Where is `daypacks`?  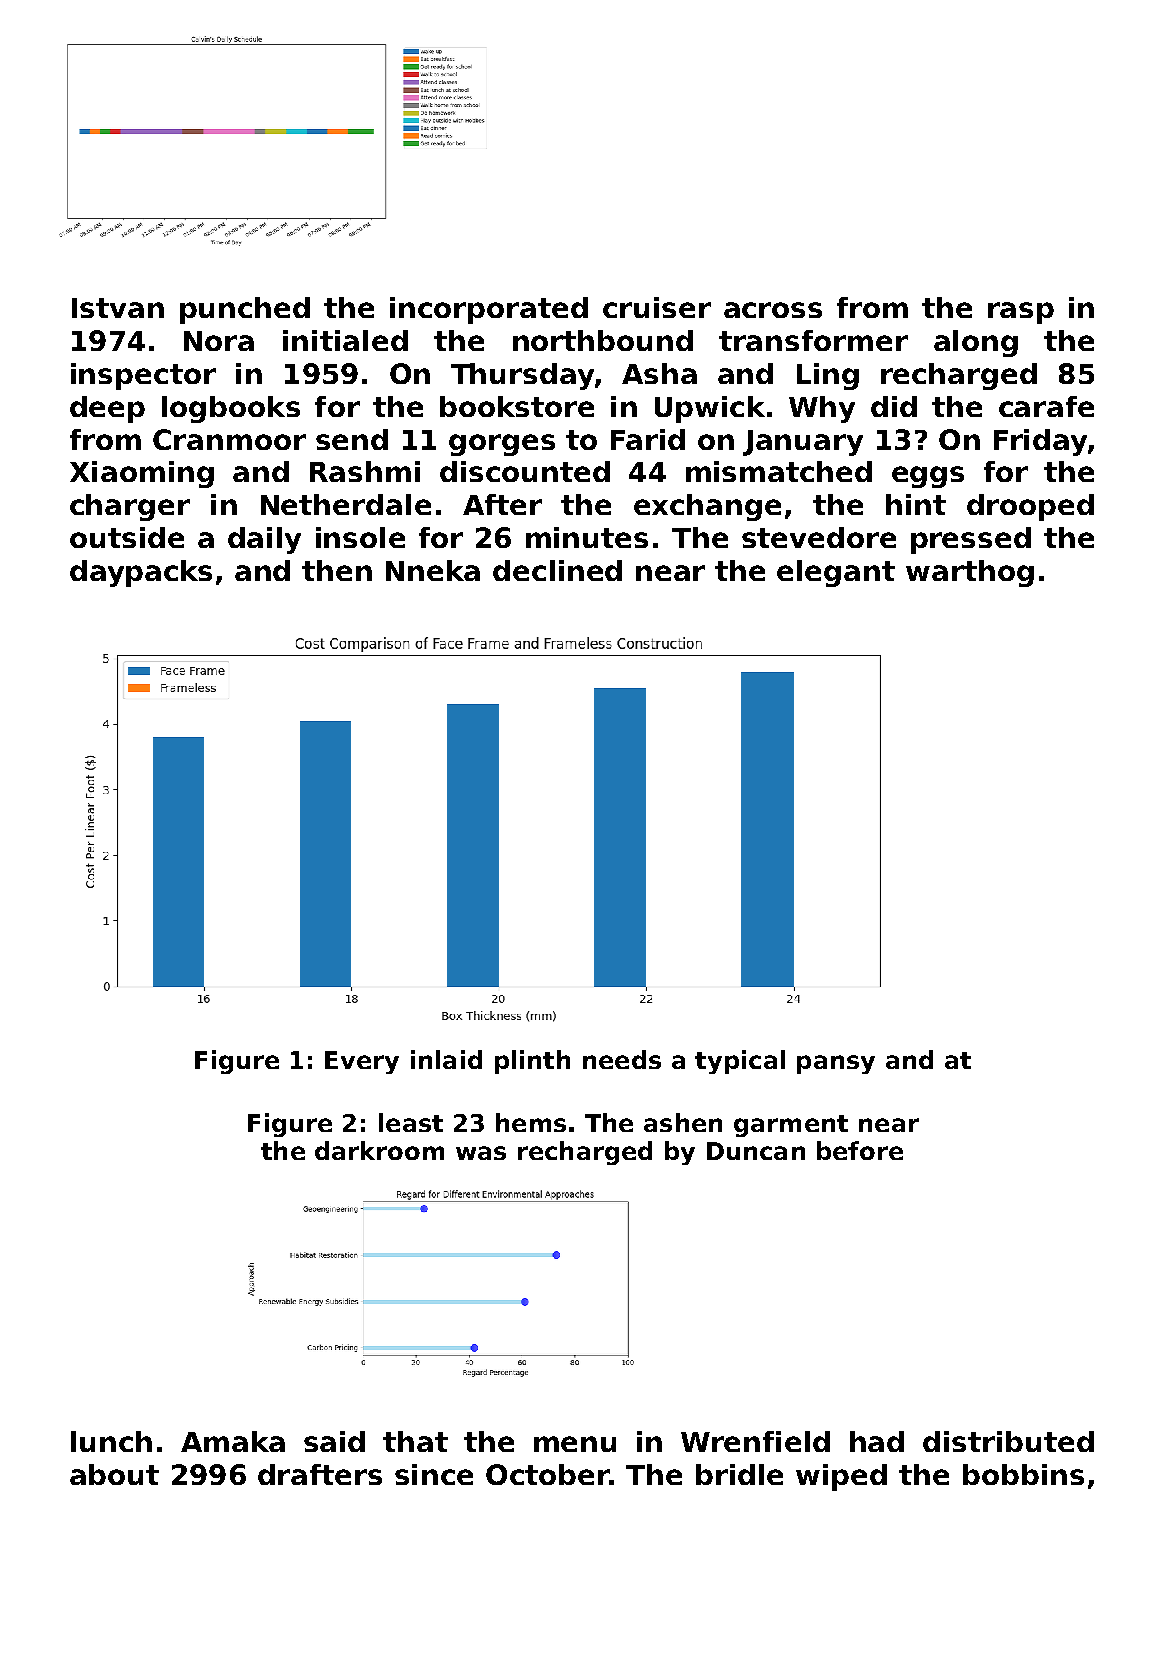
daypacks is located at coordinates (141, 573).
